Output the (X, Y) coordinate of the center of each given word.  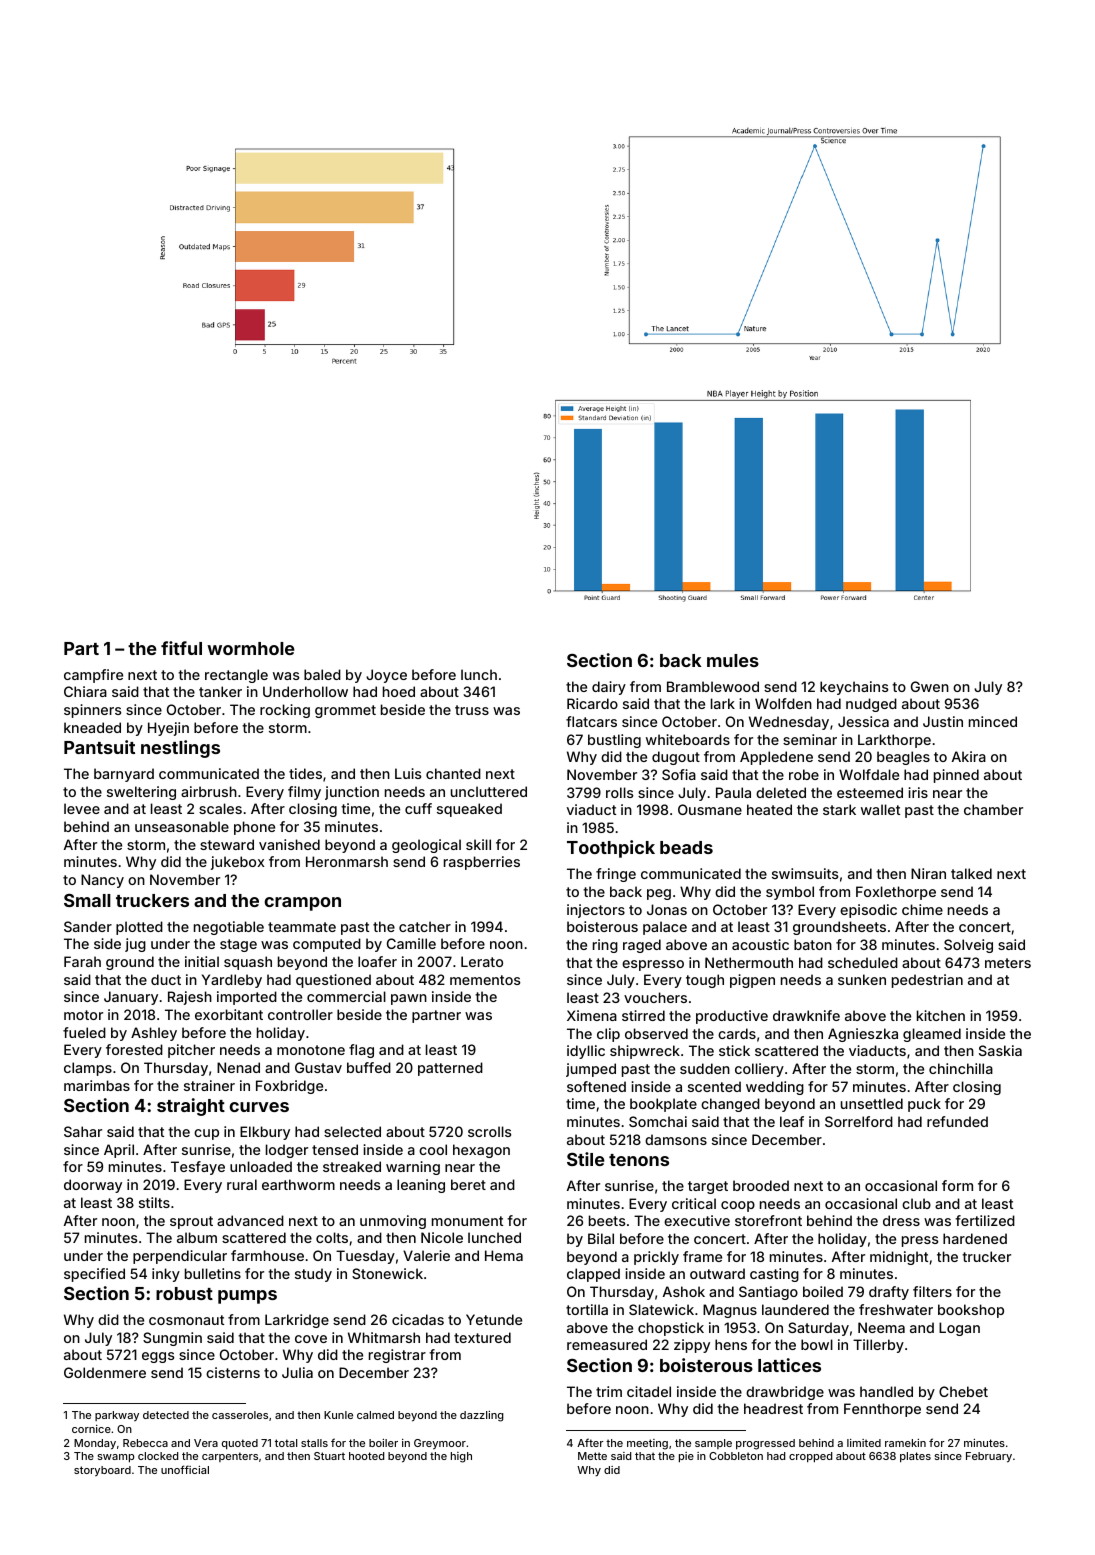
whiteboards (688, 739)
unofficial (185, 1469)
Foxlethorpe (896, 893)
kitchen (941, 1015)
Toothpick (611, 849)
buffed (369, 1067)
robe (804, 774)
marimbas (97, 1085)
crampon (302, 904)
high (461, 1457)
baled (322, 674)
